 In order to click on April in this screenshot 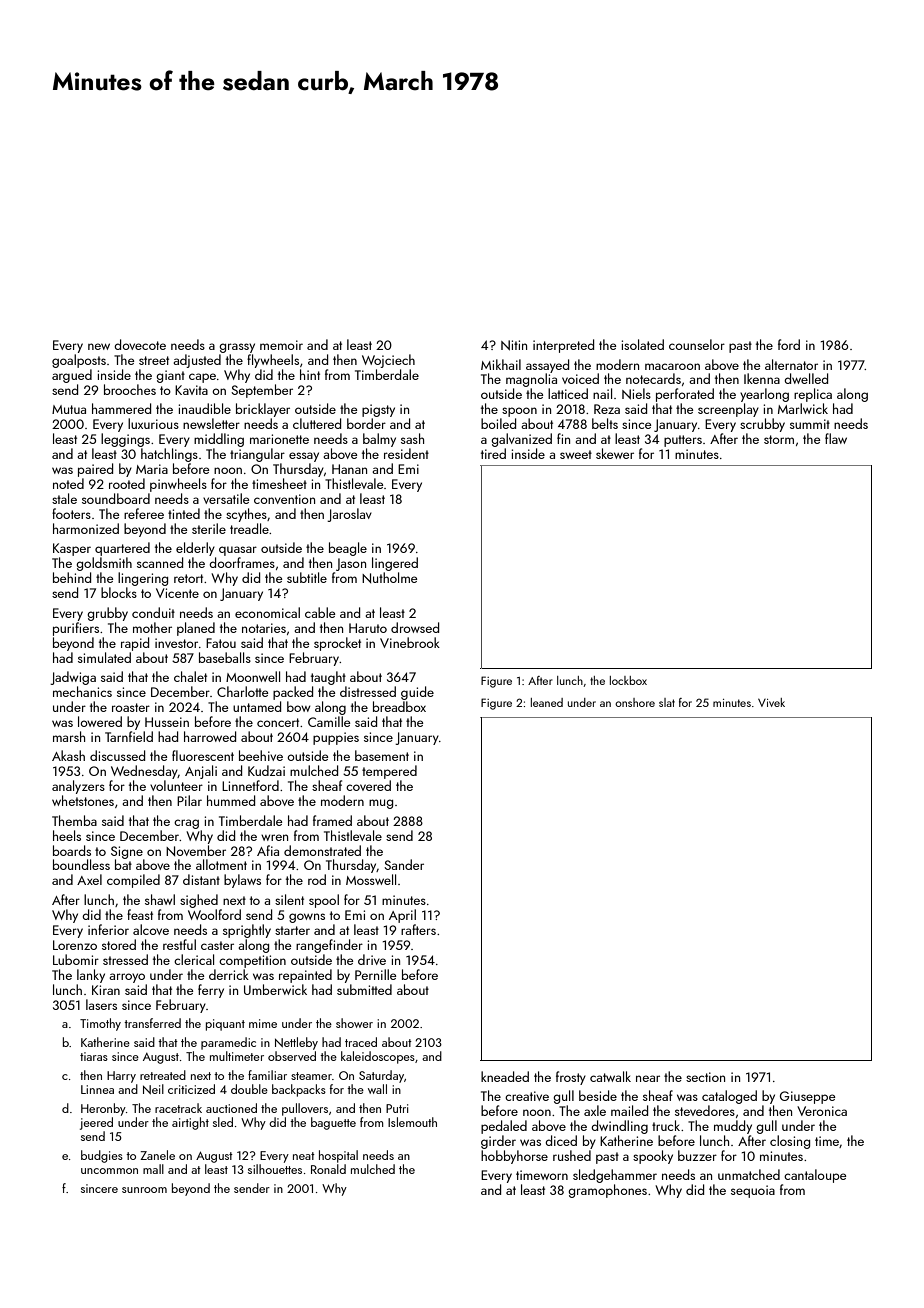, I will do `click(402, 916)`.
